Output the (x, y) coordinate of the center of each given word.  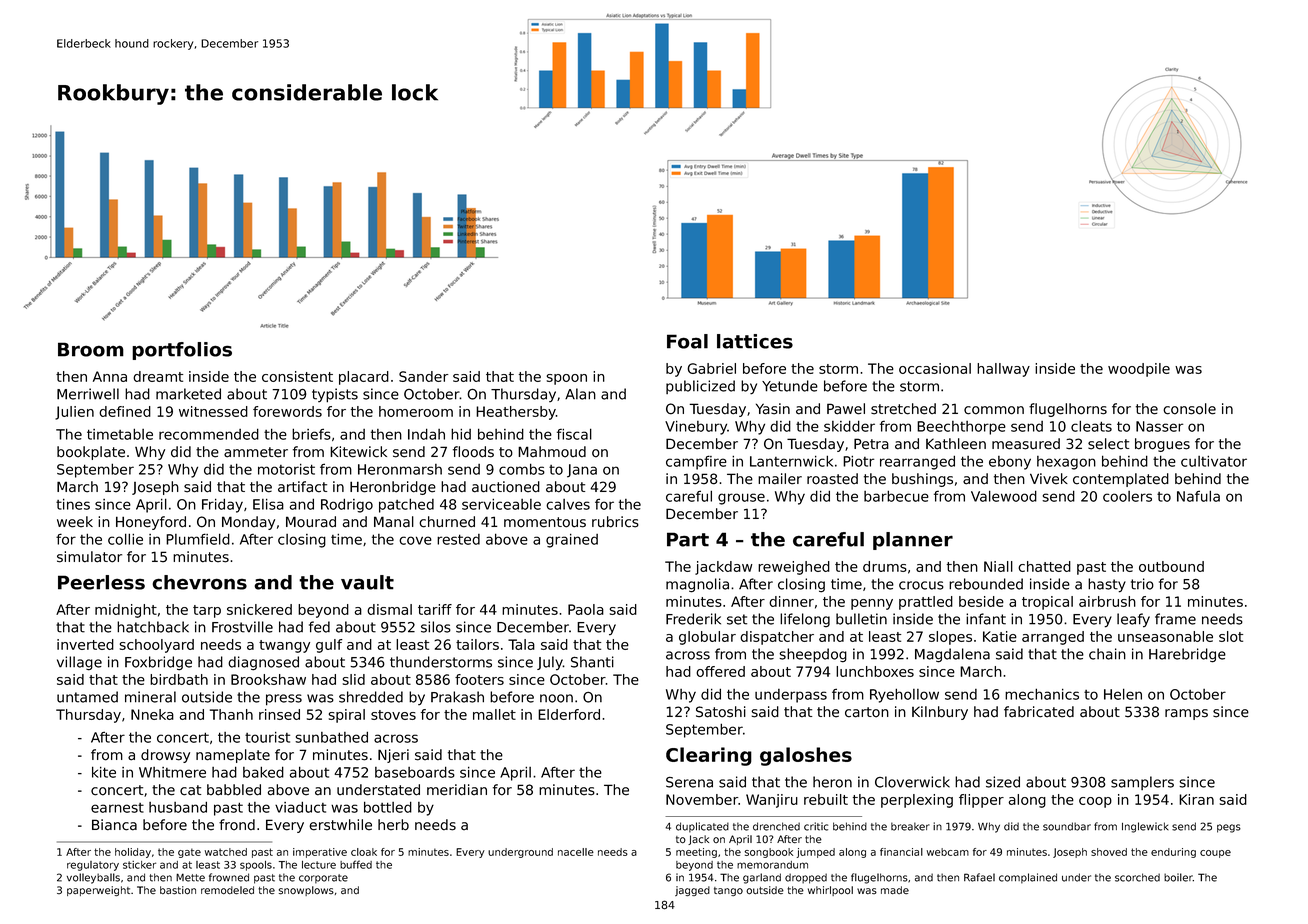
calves (568, 504)
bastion (178, 890)
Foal (687, 341)
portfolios (182, 351)
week (75, 522)
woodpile (1139, 370)
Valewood (1004, 496)
